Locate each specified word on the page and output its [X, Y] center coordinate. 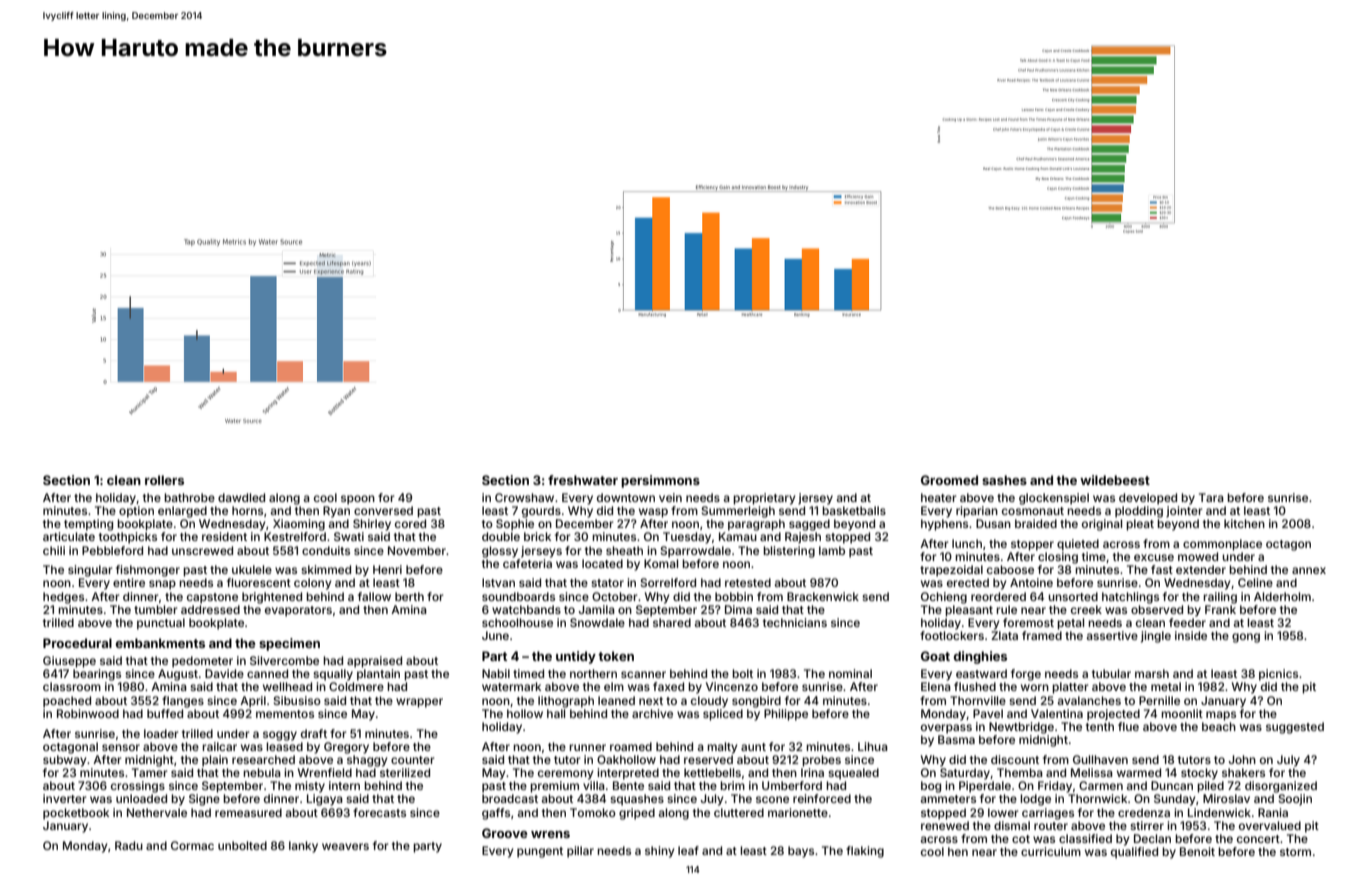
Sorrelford [668, 582]
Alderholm [1282, 596]
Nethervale [157, 812]
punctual [161, 624]
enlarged [182, 512]
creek [1086, 609]
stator [607, 583]
